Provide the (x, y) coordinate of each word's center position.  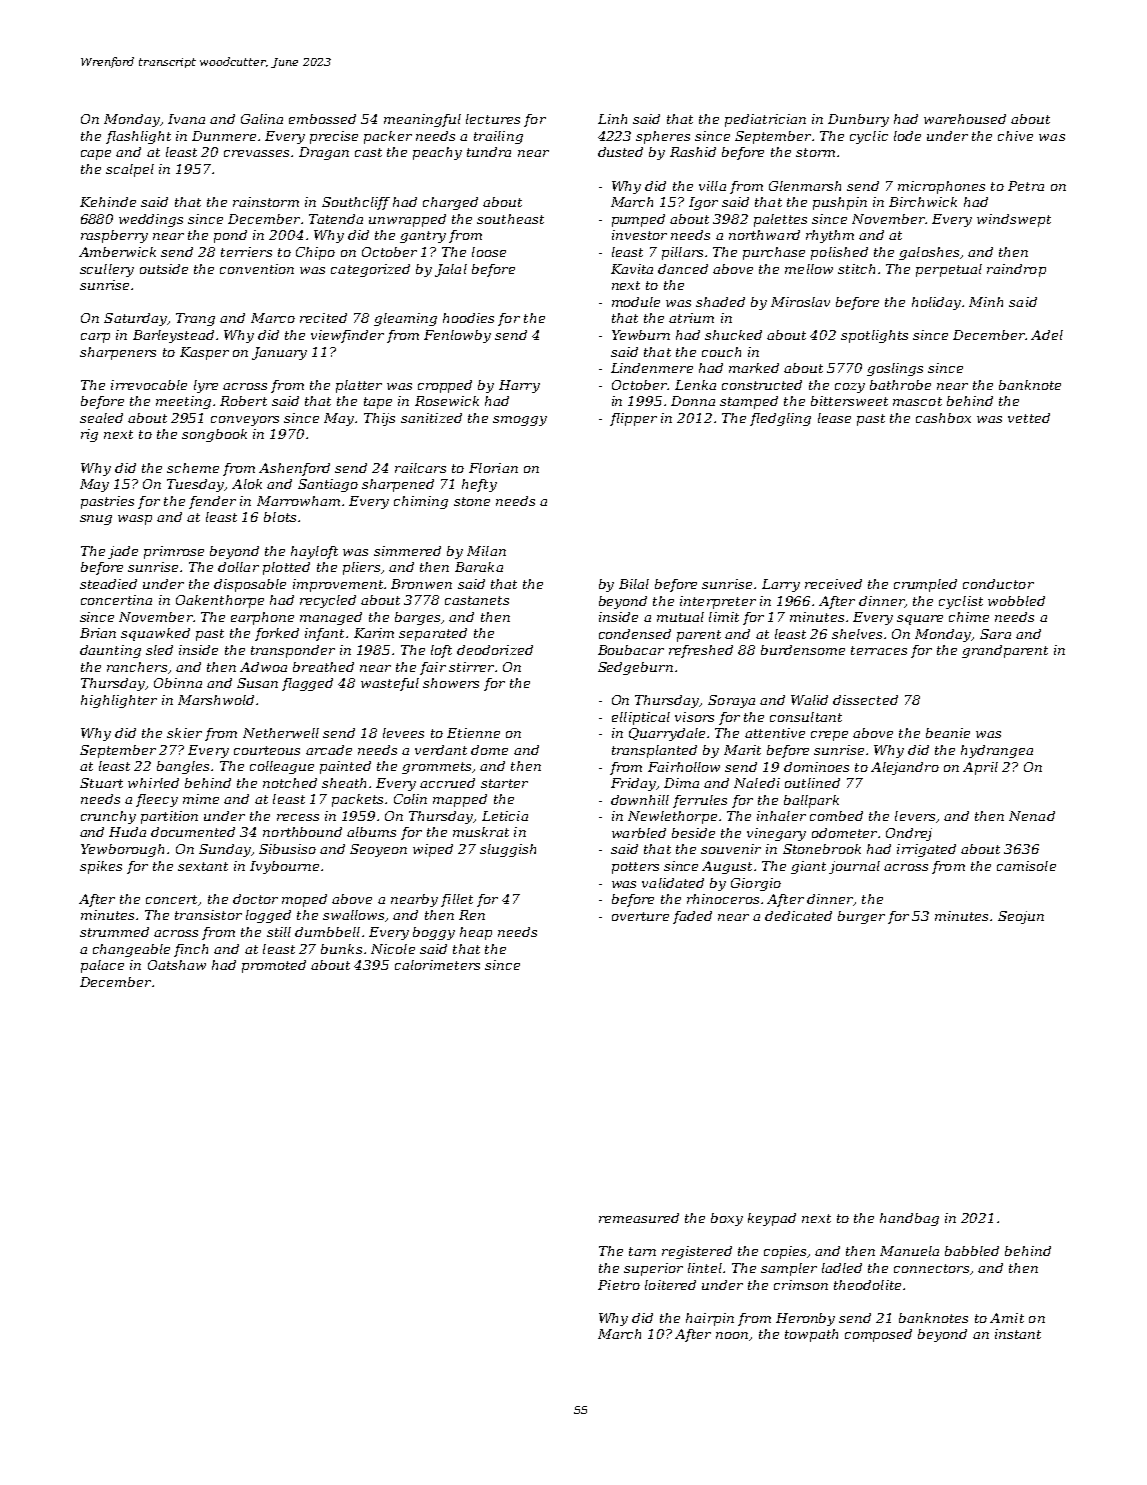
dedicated (798, 916)
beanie (948, 733)
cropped (445, 386)
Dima (681, 783)
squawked (155, 634)
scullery (107, 270)
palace (102, 966)
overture (640, 916)
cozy (850, 388)
